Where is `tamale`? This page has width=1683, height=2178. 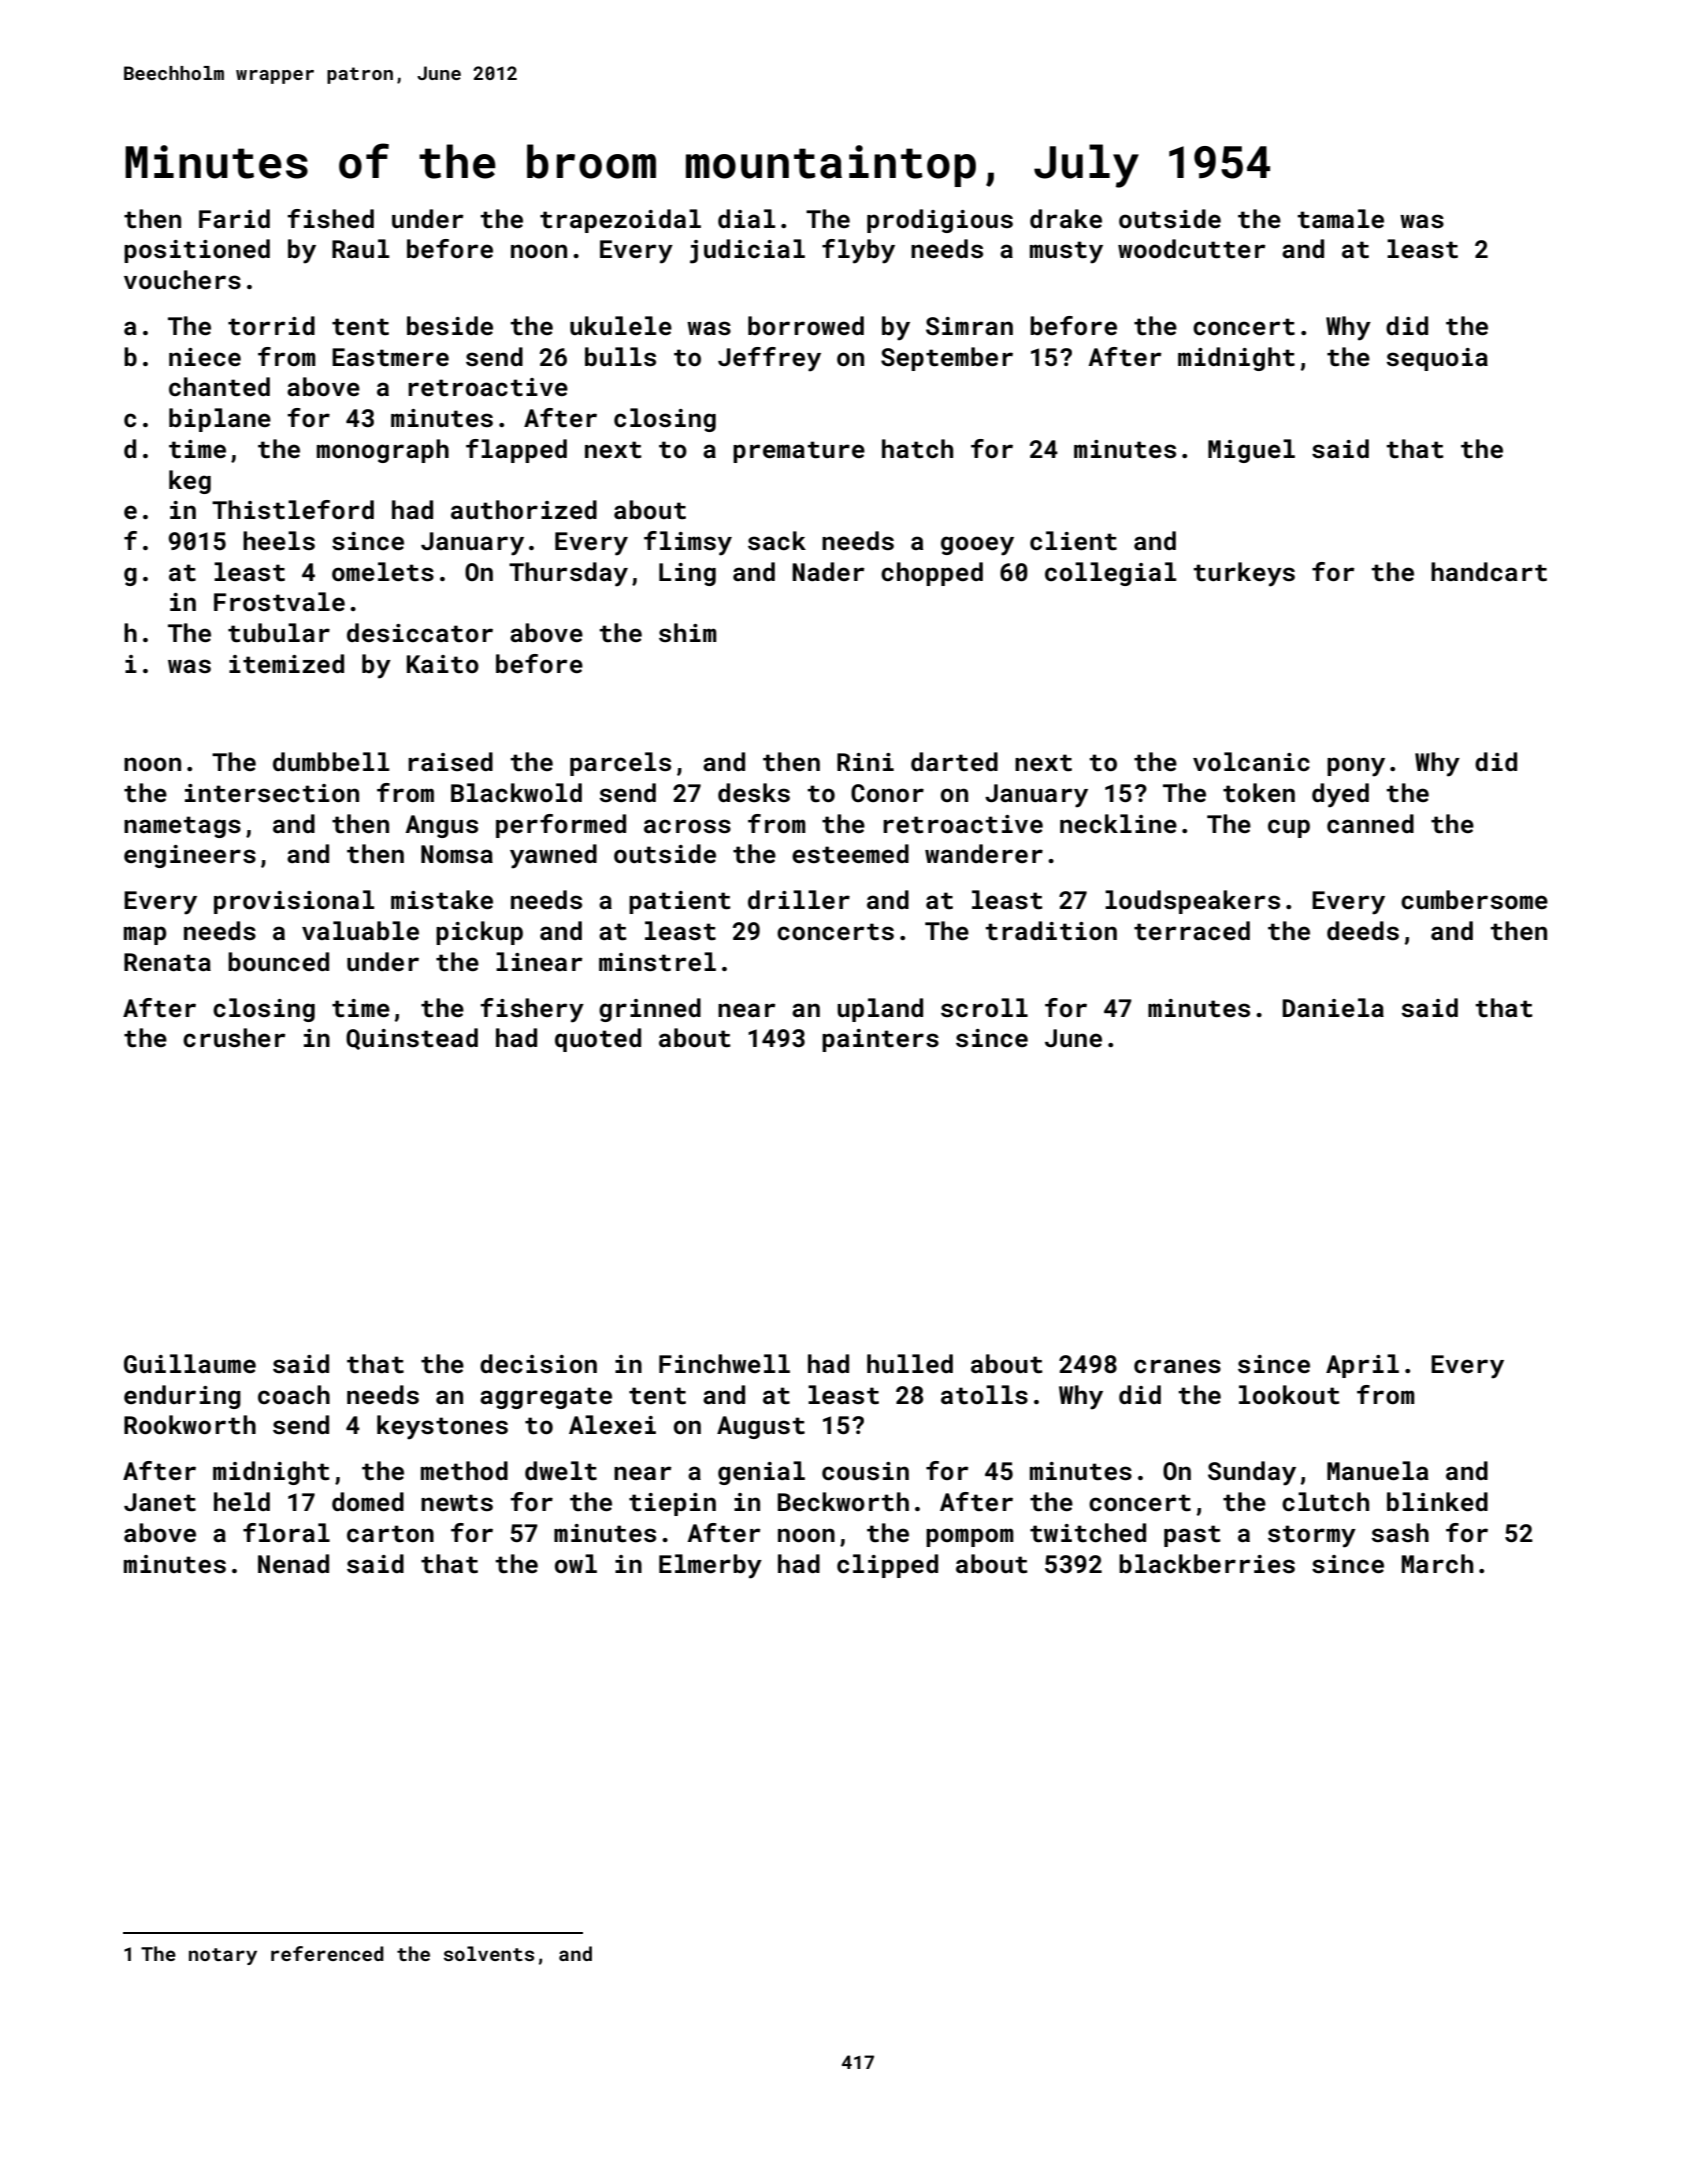 tamale is located at coordinates (1340, 219).
